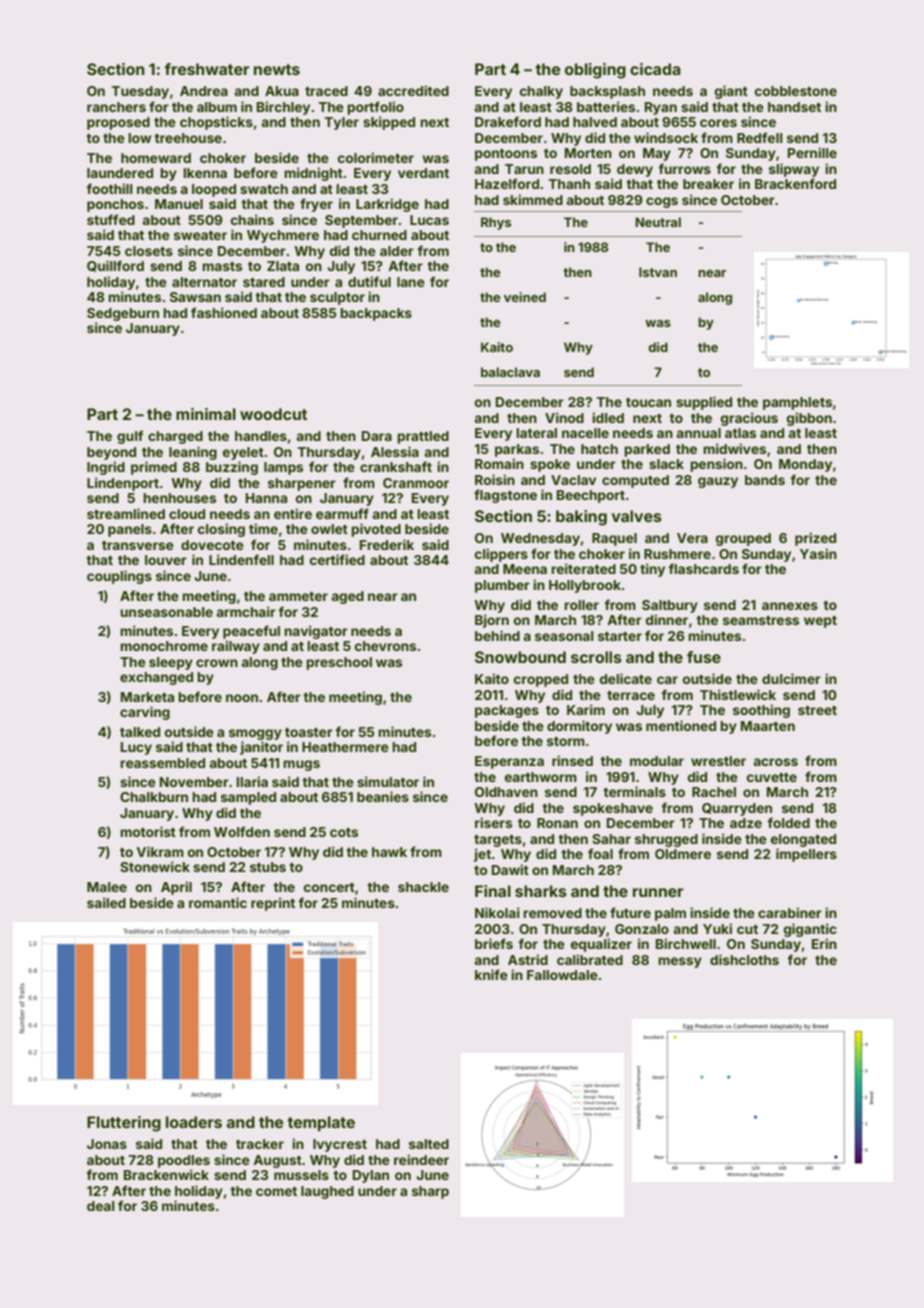  What do you see at coordinates (528, 959) in the screenshot?
I see `Astrid` at bounding box center [528, 959].
